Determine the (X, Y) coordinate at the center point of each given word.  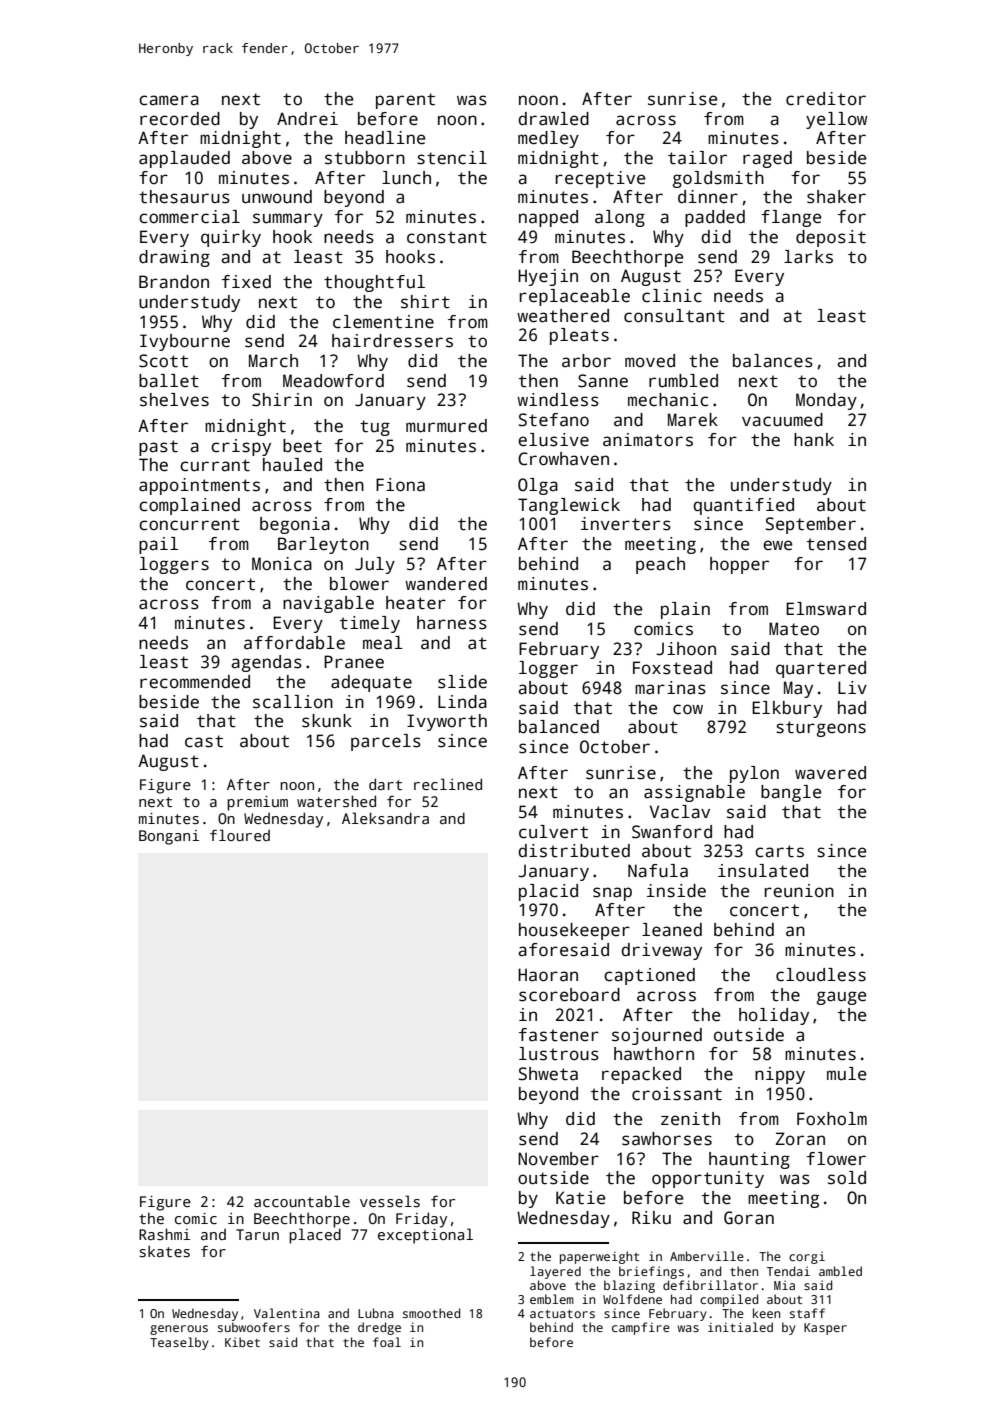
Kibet (242, 1342)
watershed (336, 801)
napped (548, 218)
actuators (562, 1314)
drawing (174, 258)
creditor (826, 99)
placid (548, 892)
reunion (799, 891)
